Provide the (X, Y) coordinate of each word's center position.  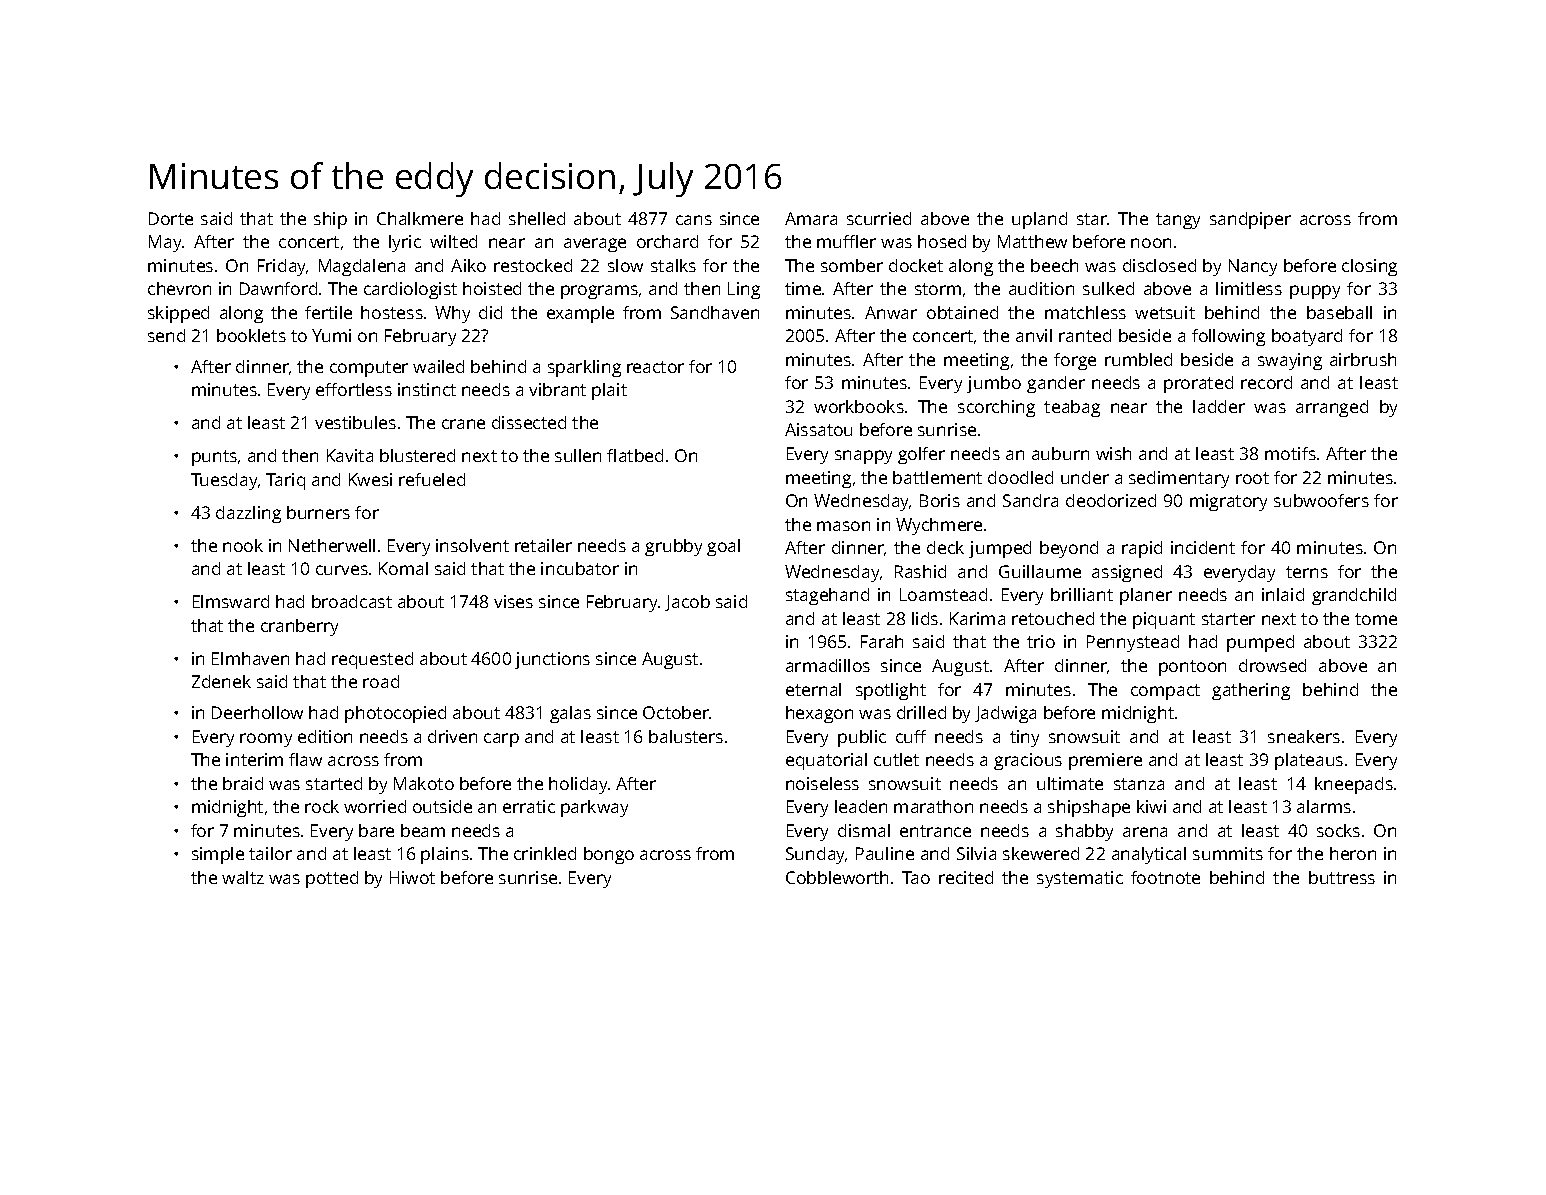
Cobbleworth (837, 877)
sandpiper (1250, 220)
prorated (1198, 384)
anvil (1034, 335)
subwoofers (1321, 500)
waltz (243, 877)
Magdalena (362, 267)
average (595, 245)
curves (342, 570)
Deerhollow (257, 712)
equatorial (826, 761)
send (166, 335)
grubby (673, 547)
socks (1338, 830)
